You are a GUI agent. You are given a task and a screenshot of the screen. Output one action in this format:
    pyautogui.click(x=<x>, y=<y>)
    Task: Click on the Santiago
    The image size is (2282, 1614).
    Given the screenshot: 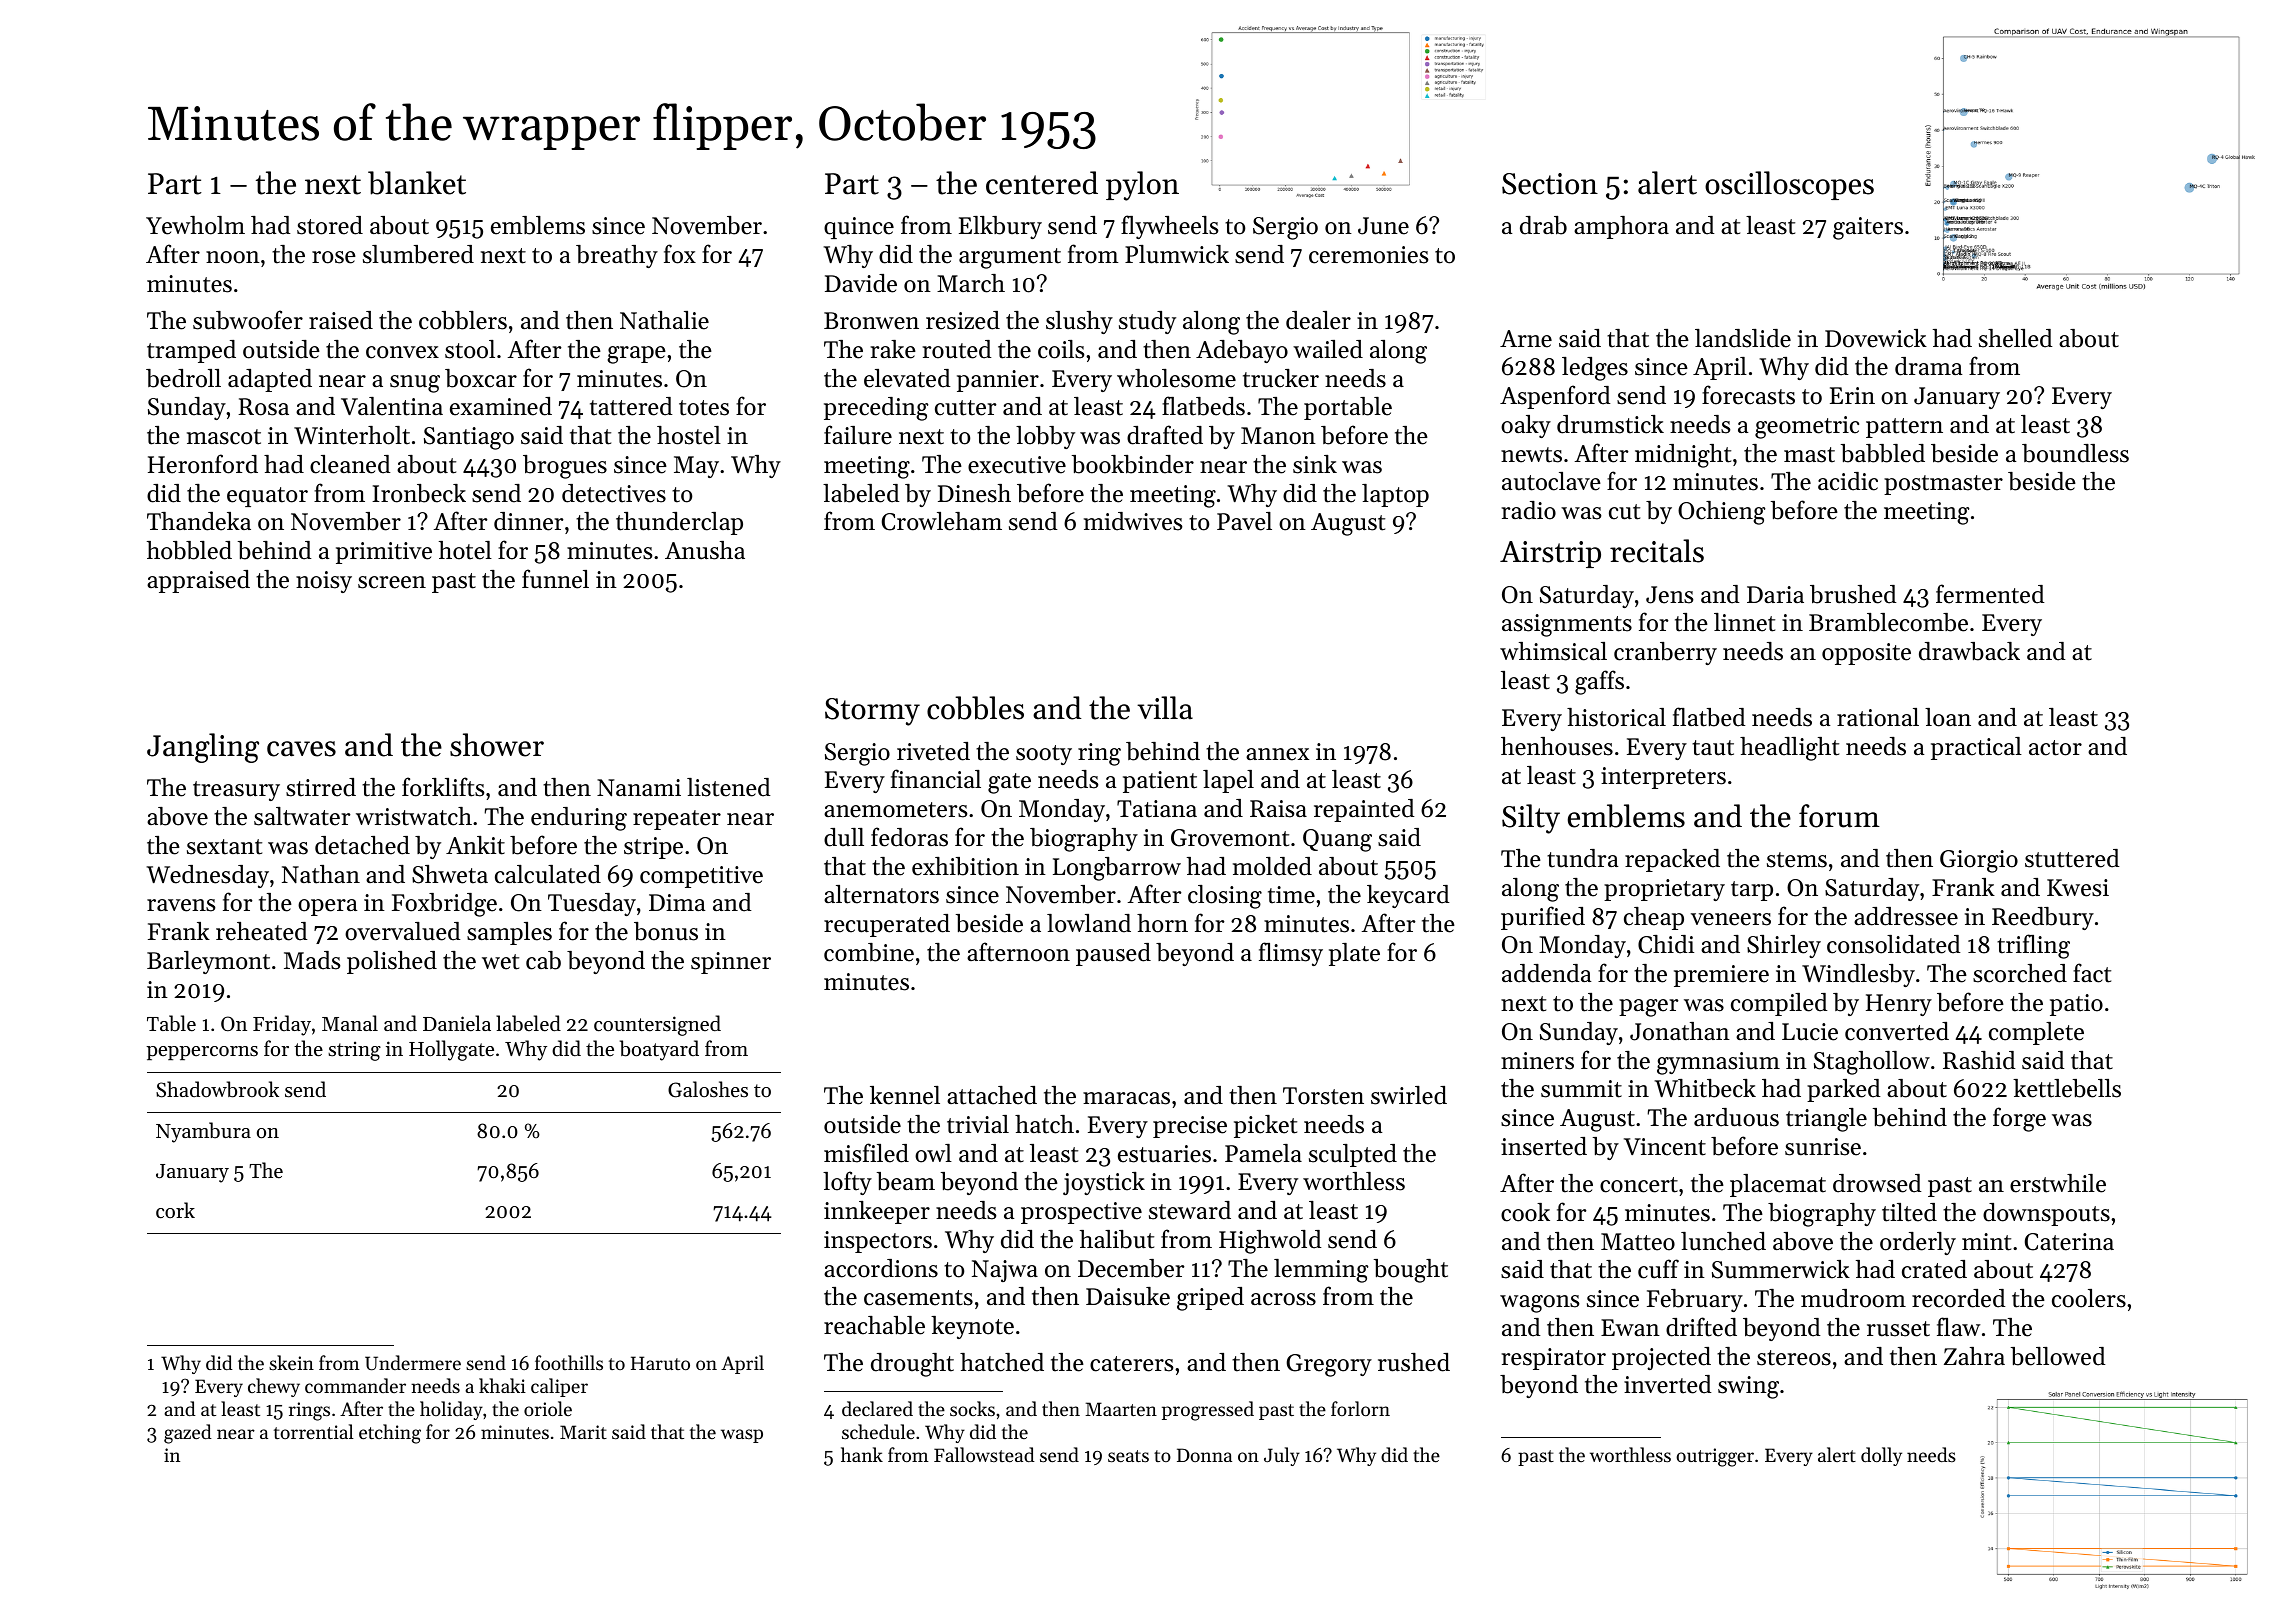 What is the action you would take?
    pyautogui.click(x=469, y=438)
